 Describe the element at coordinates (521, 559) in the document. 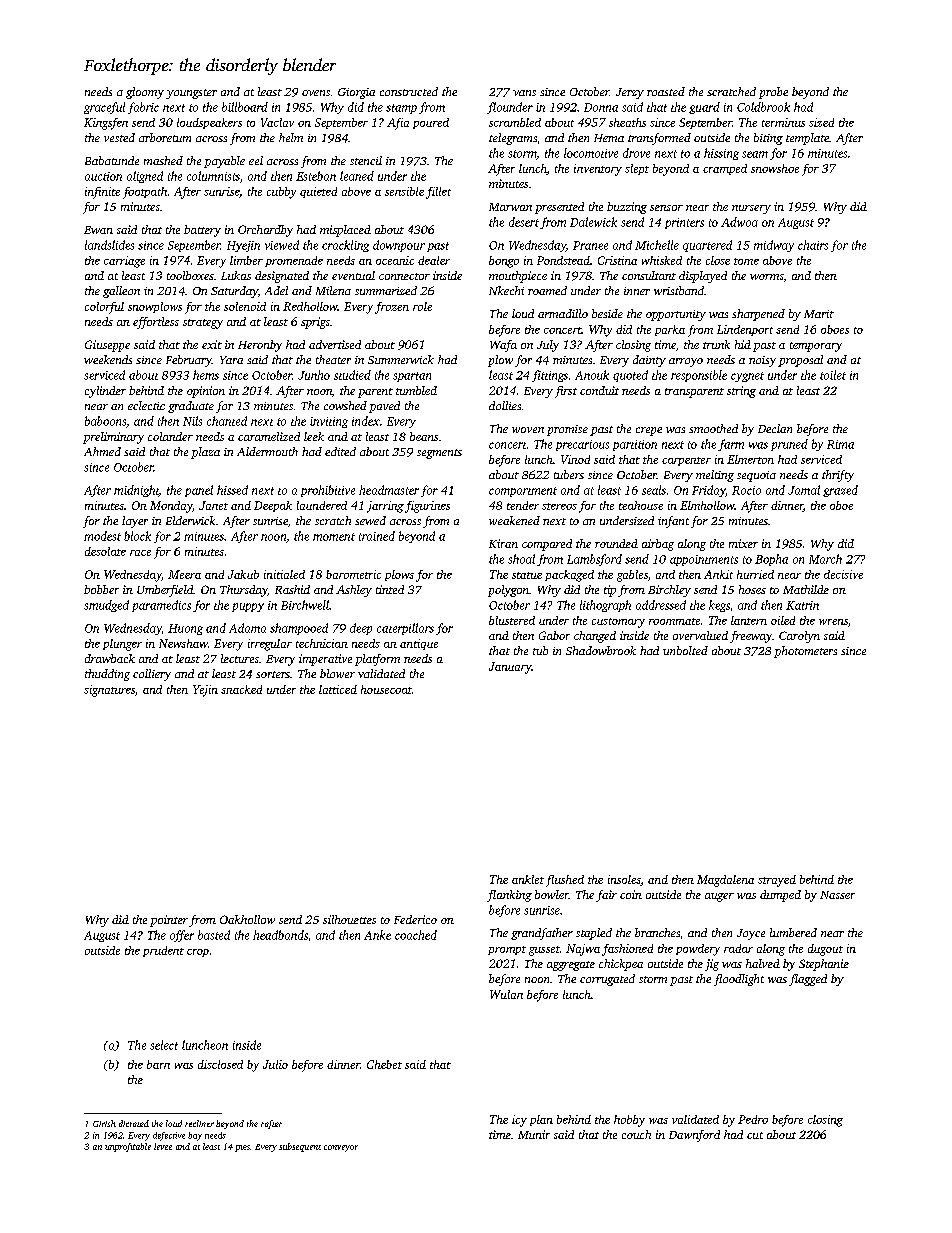

I see `shoal` at that location.
